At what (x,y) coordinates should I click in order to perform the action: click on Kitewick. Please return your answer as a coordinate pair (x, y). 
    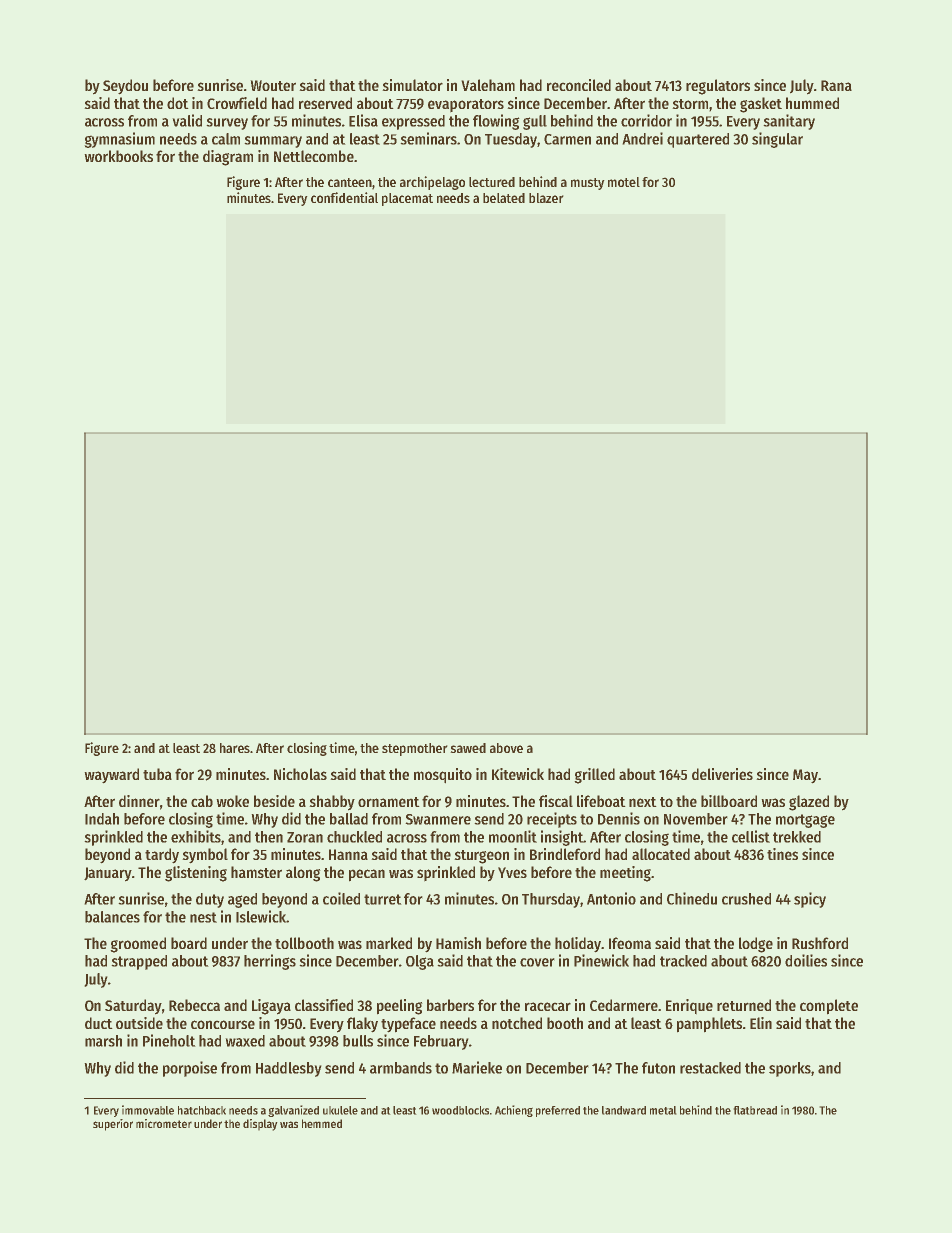
    Looking at the image, I should click on (518, 774).
